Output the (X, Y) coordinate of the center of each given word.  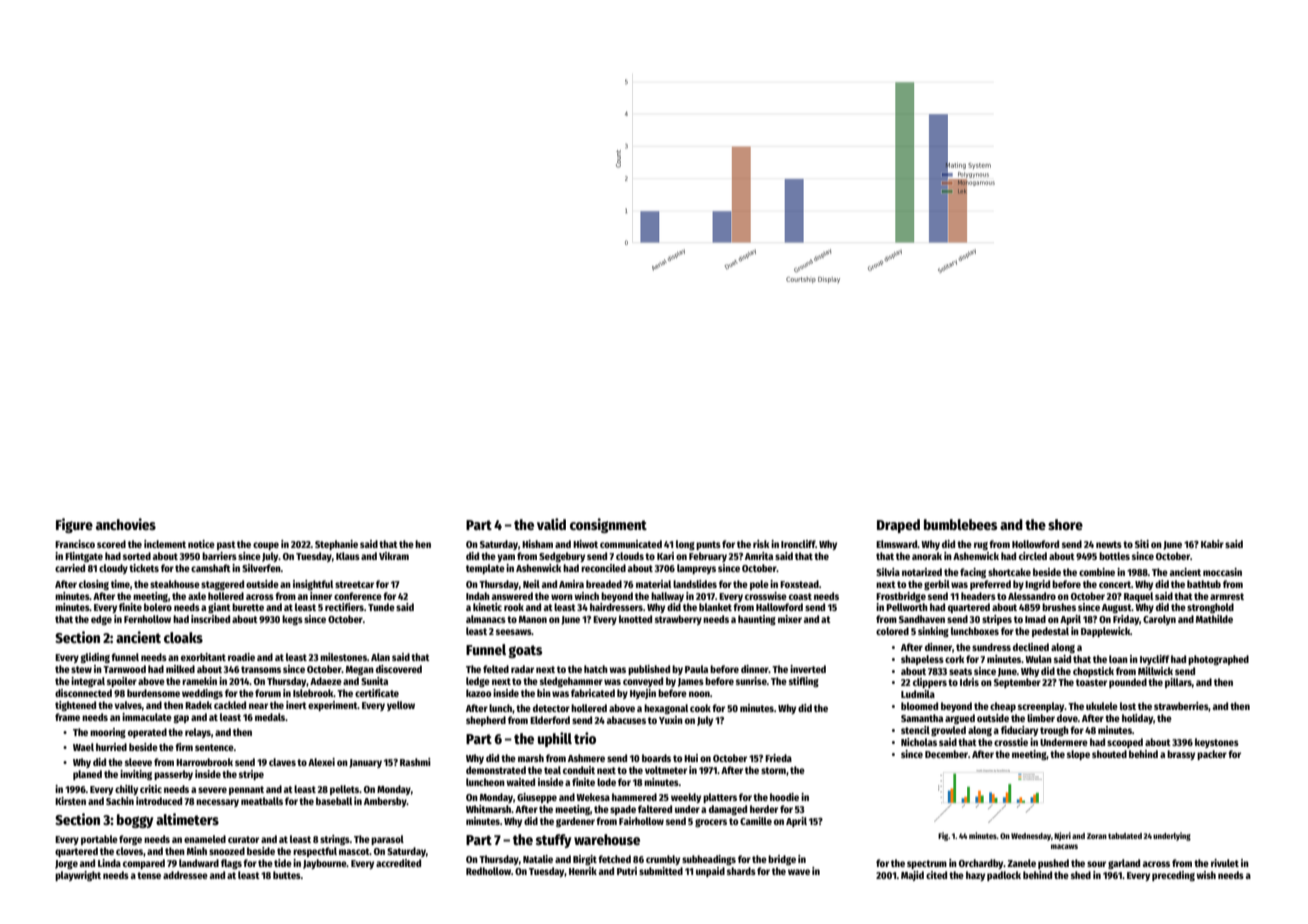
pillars (1178, 683)
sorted (137, 556)
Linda (109, 863)
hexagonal (666, 709)
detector (551, 708)
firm (184, 747)
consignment (608, 525)
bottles (1114, 556)
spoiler (122, 682)
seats (960, 671)
